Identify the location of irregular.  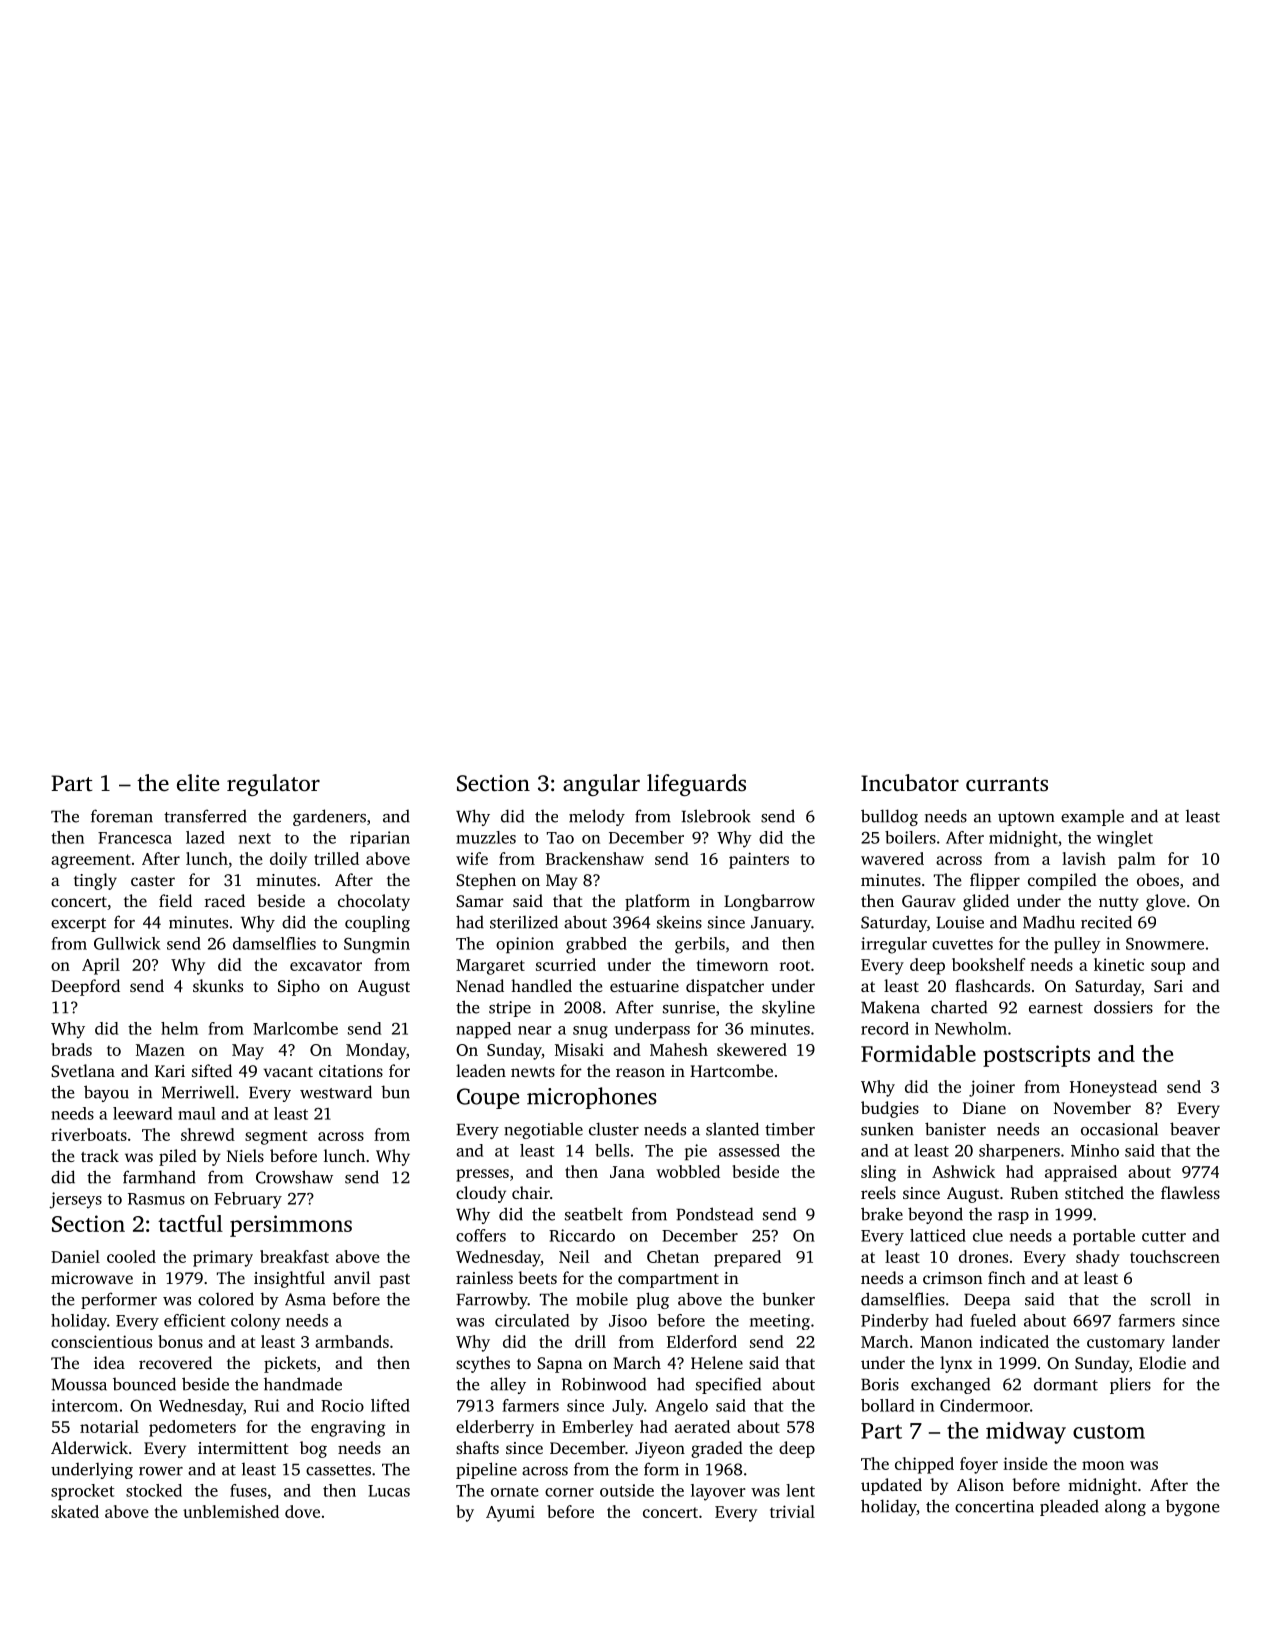
(894, 945).
